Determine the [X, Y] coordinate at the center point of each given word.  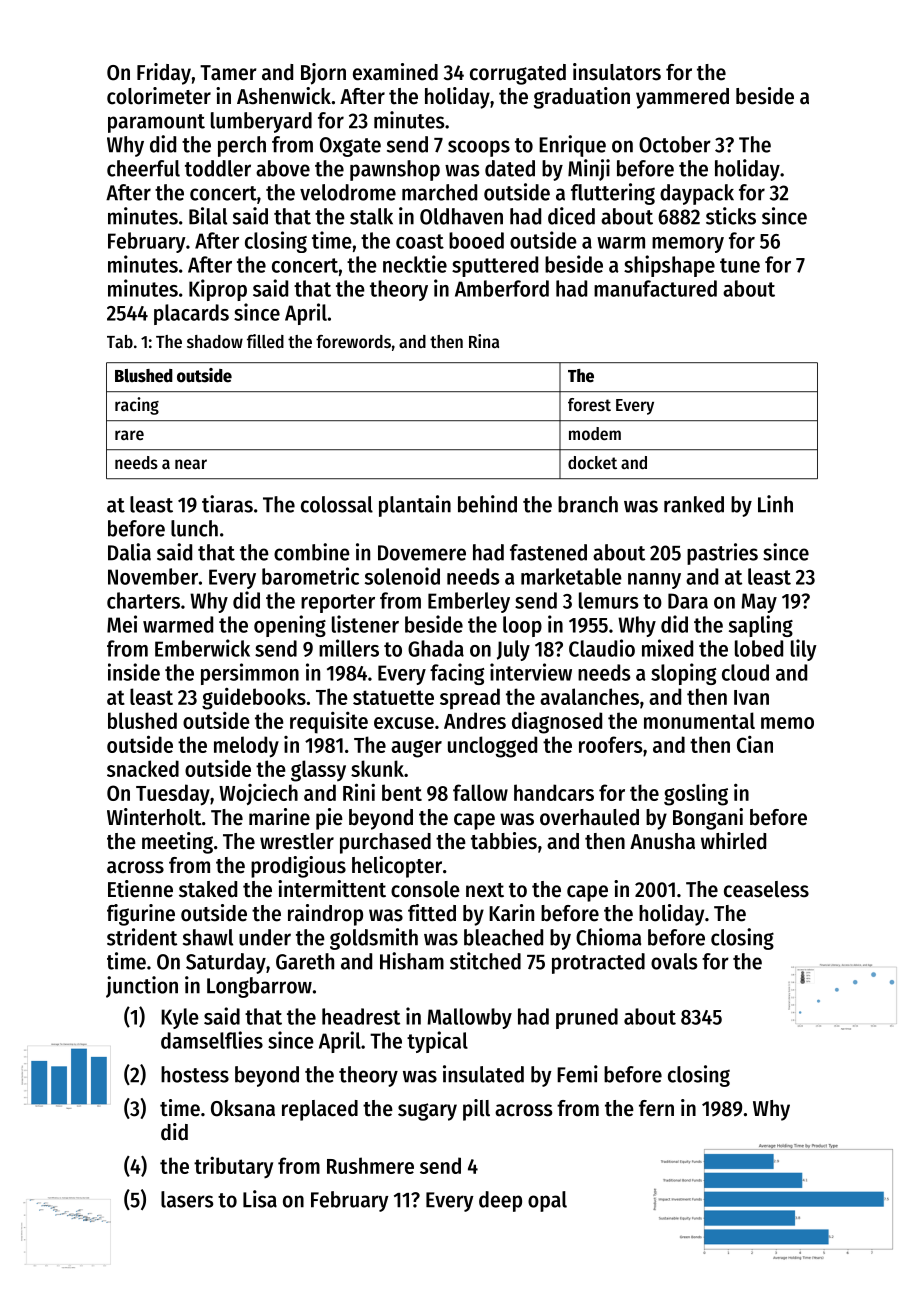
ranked [694, 504]
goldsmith [374, 939]
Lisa [260, 1199]
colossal [337, 504]
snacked [143, 768]
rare [129, 435]
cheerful [143, 168]
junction [142, 987]
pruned [587, 1018]
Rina [484, 341]
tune [740, 265]
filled [265, 341]
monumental [699, 720]
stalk [371, 216]
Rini [359, 792]
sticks [731, 216]
